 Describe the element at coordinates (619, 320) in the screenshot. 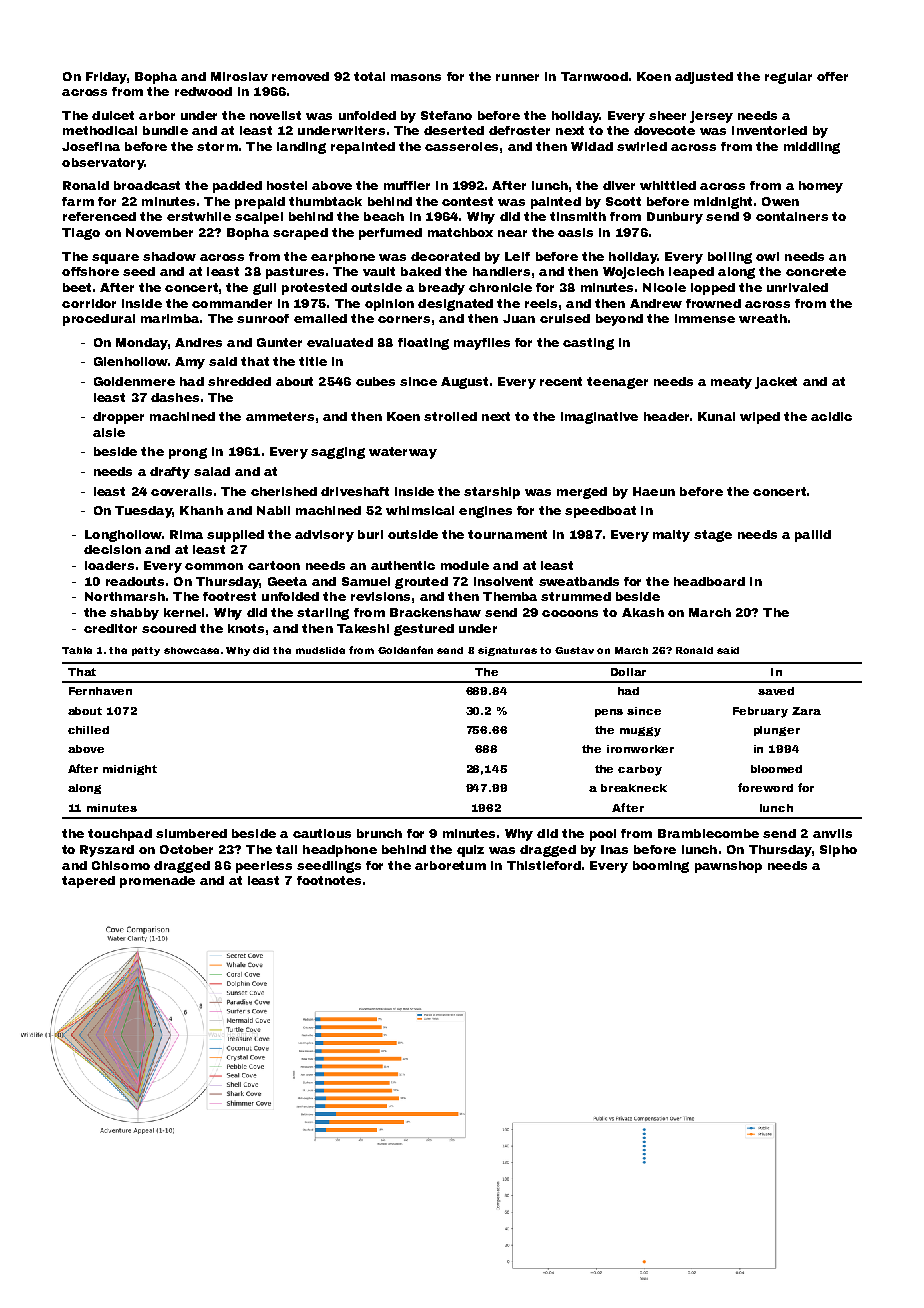

I see `beyond` at that location.
